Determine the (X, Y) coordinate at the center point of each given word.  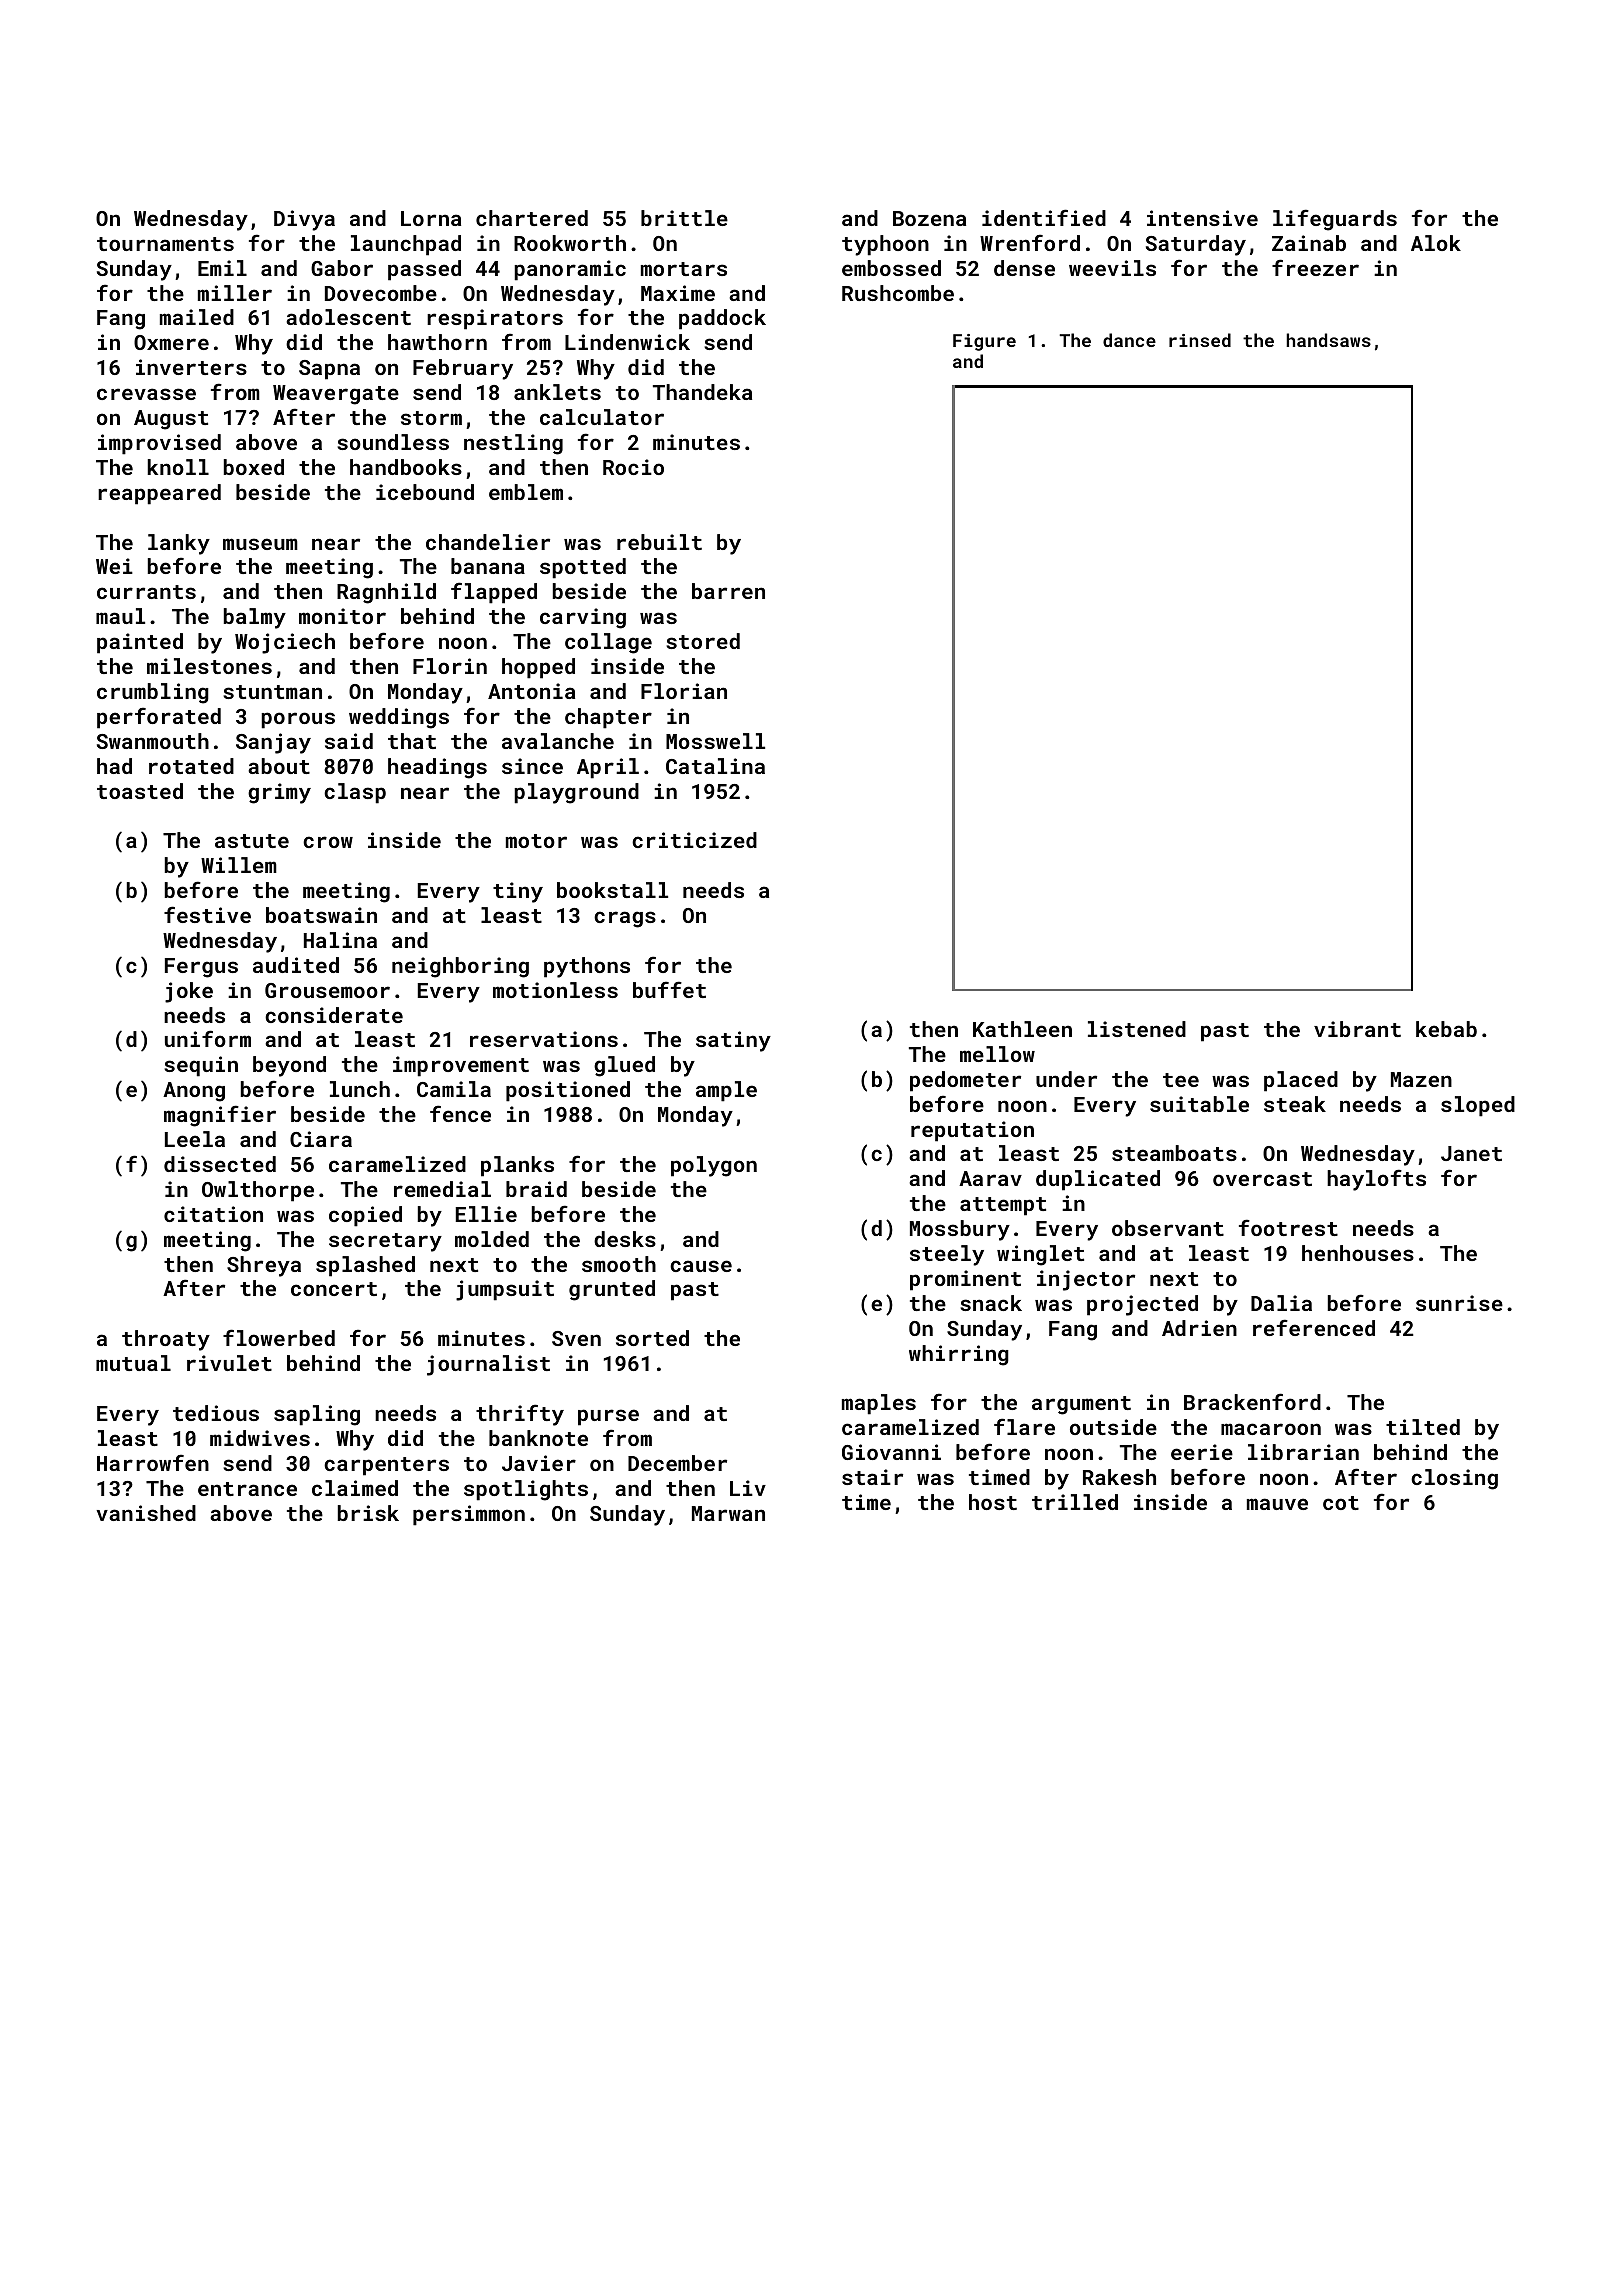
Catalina (715, 766)
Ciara (321, 1139)
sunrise (1459, 1303)
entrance (247, 1489)
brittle (684, 218)
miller (235, 293)
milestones (209, 666)
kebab (1446, 1029)
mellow (997, 1054)
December (677, 1463)
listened (1137, 1029)
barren (728, 591)
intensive (1202, 218)
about (279, 766)
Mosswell (715, 741)
